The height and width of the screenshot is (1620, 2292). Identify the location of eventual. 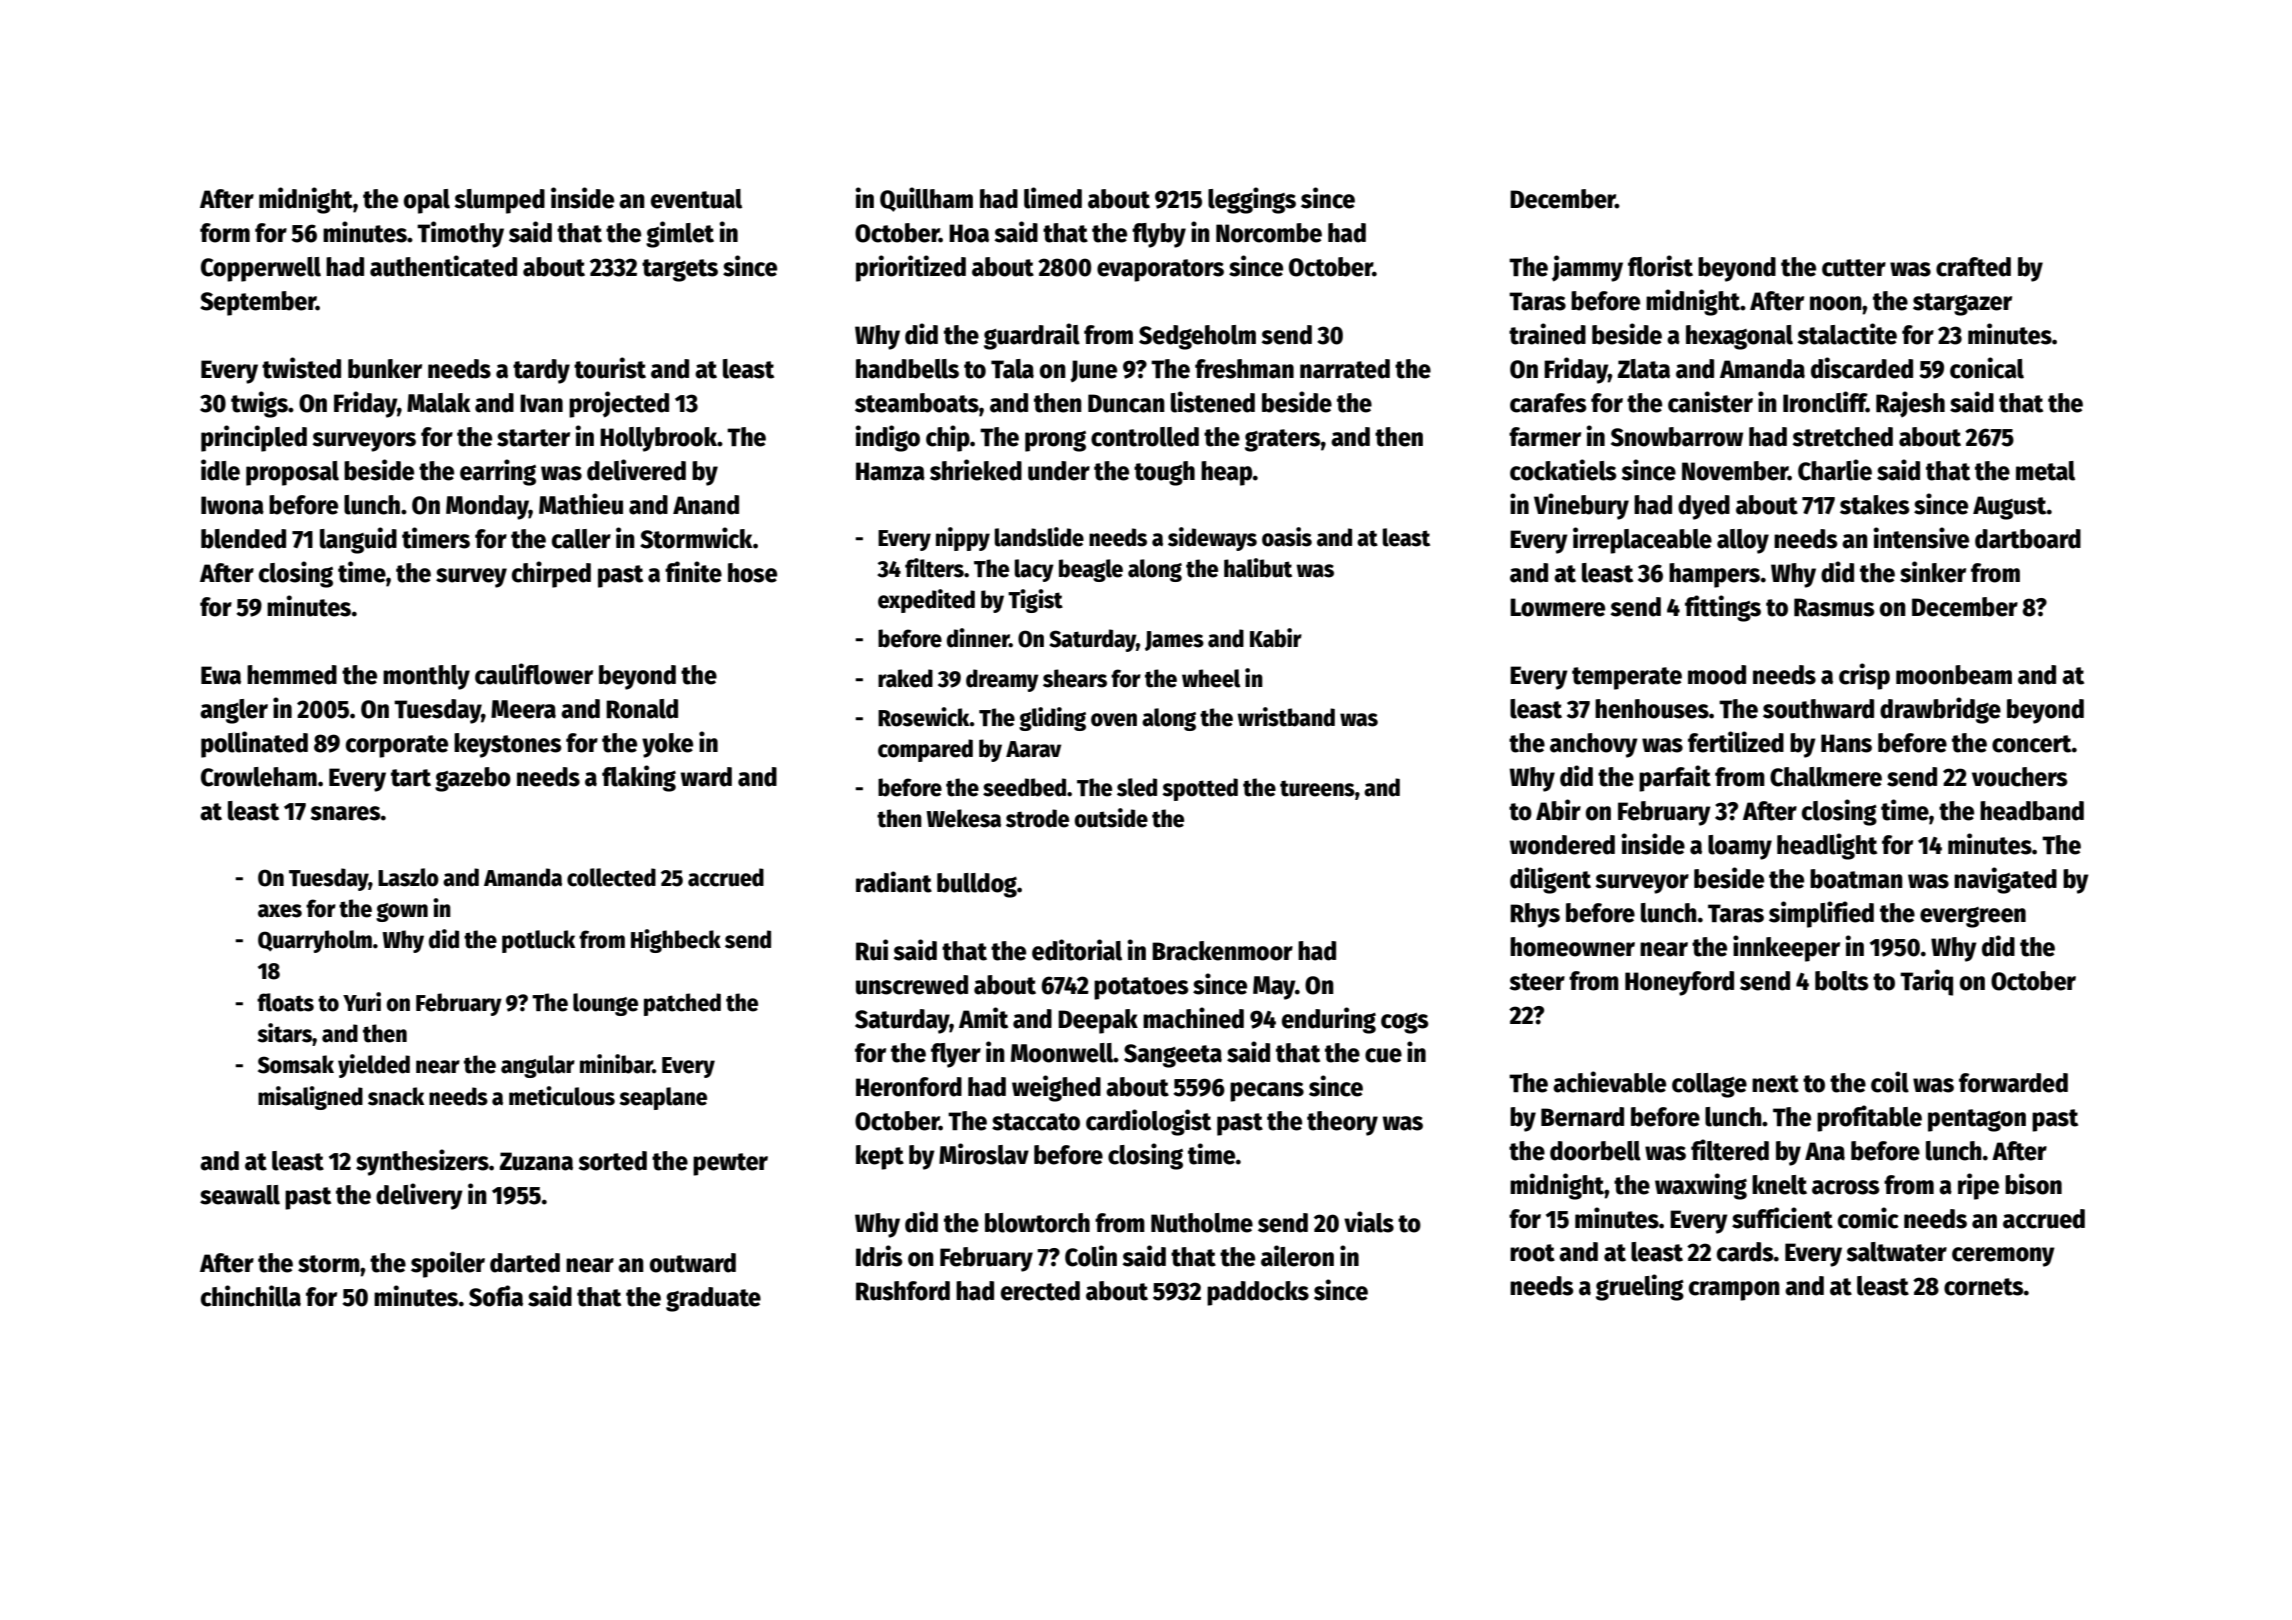
(696, 199).
